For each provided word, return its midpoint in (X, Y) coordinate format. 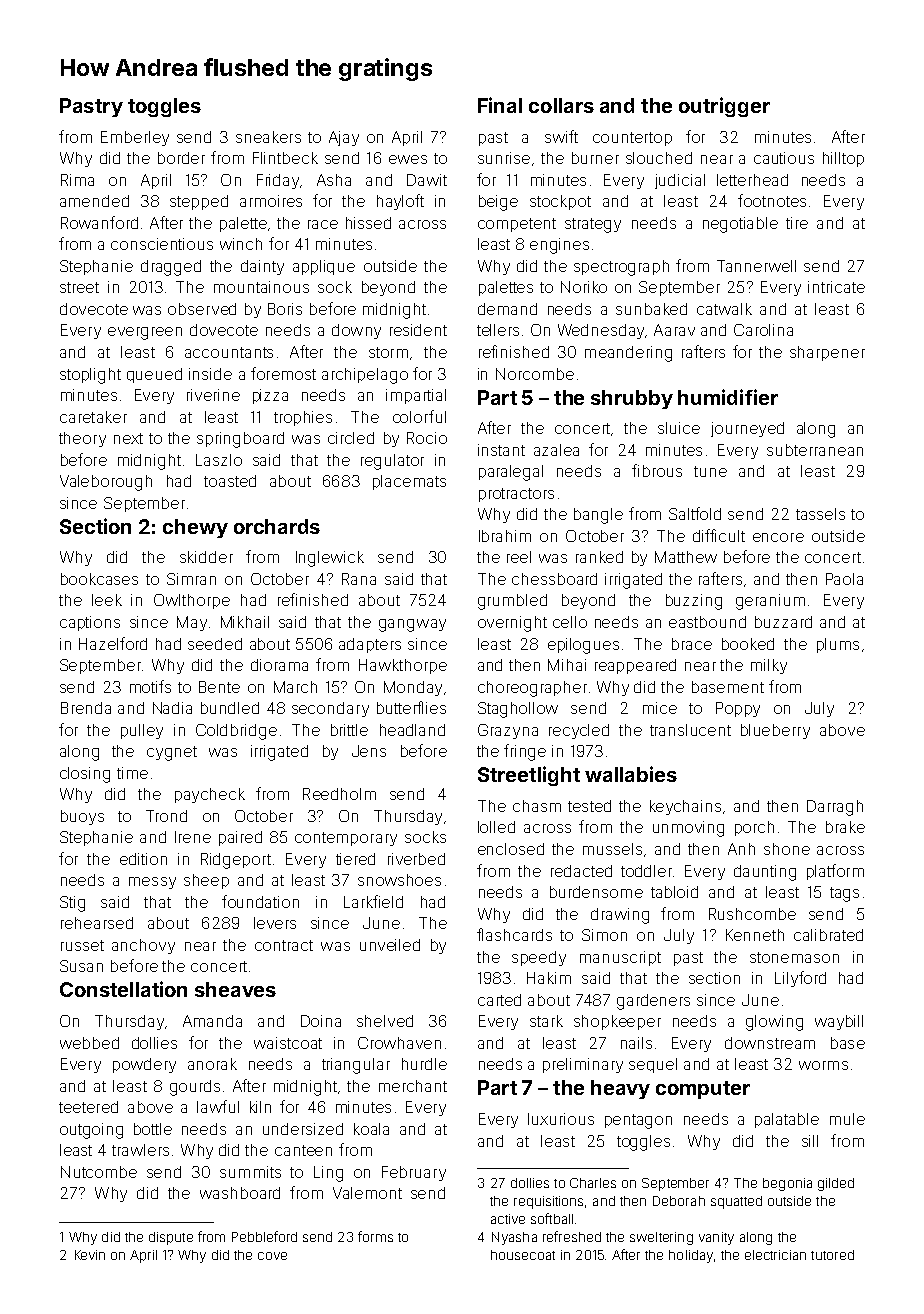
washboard (240, 1193)
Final (500, 105)
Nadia (172, 708)
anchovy (143, 946)
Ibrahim (505, 536)
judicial (680, 181)
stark (546, 1021)
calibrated (828, 935)
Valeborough (106, 483)
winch (241, 244)
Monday (413, 688)
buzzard (783, 622)
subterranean (815, 450)
